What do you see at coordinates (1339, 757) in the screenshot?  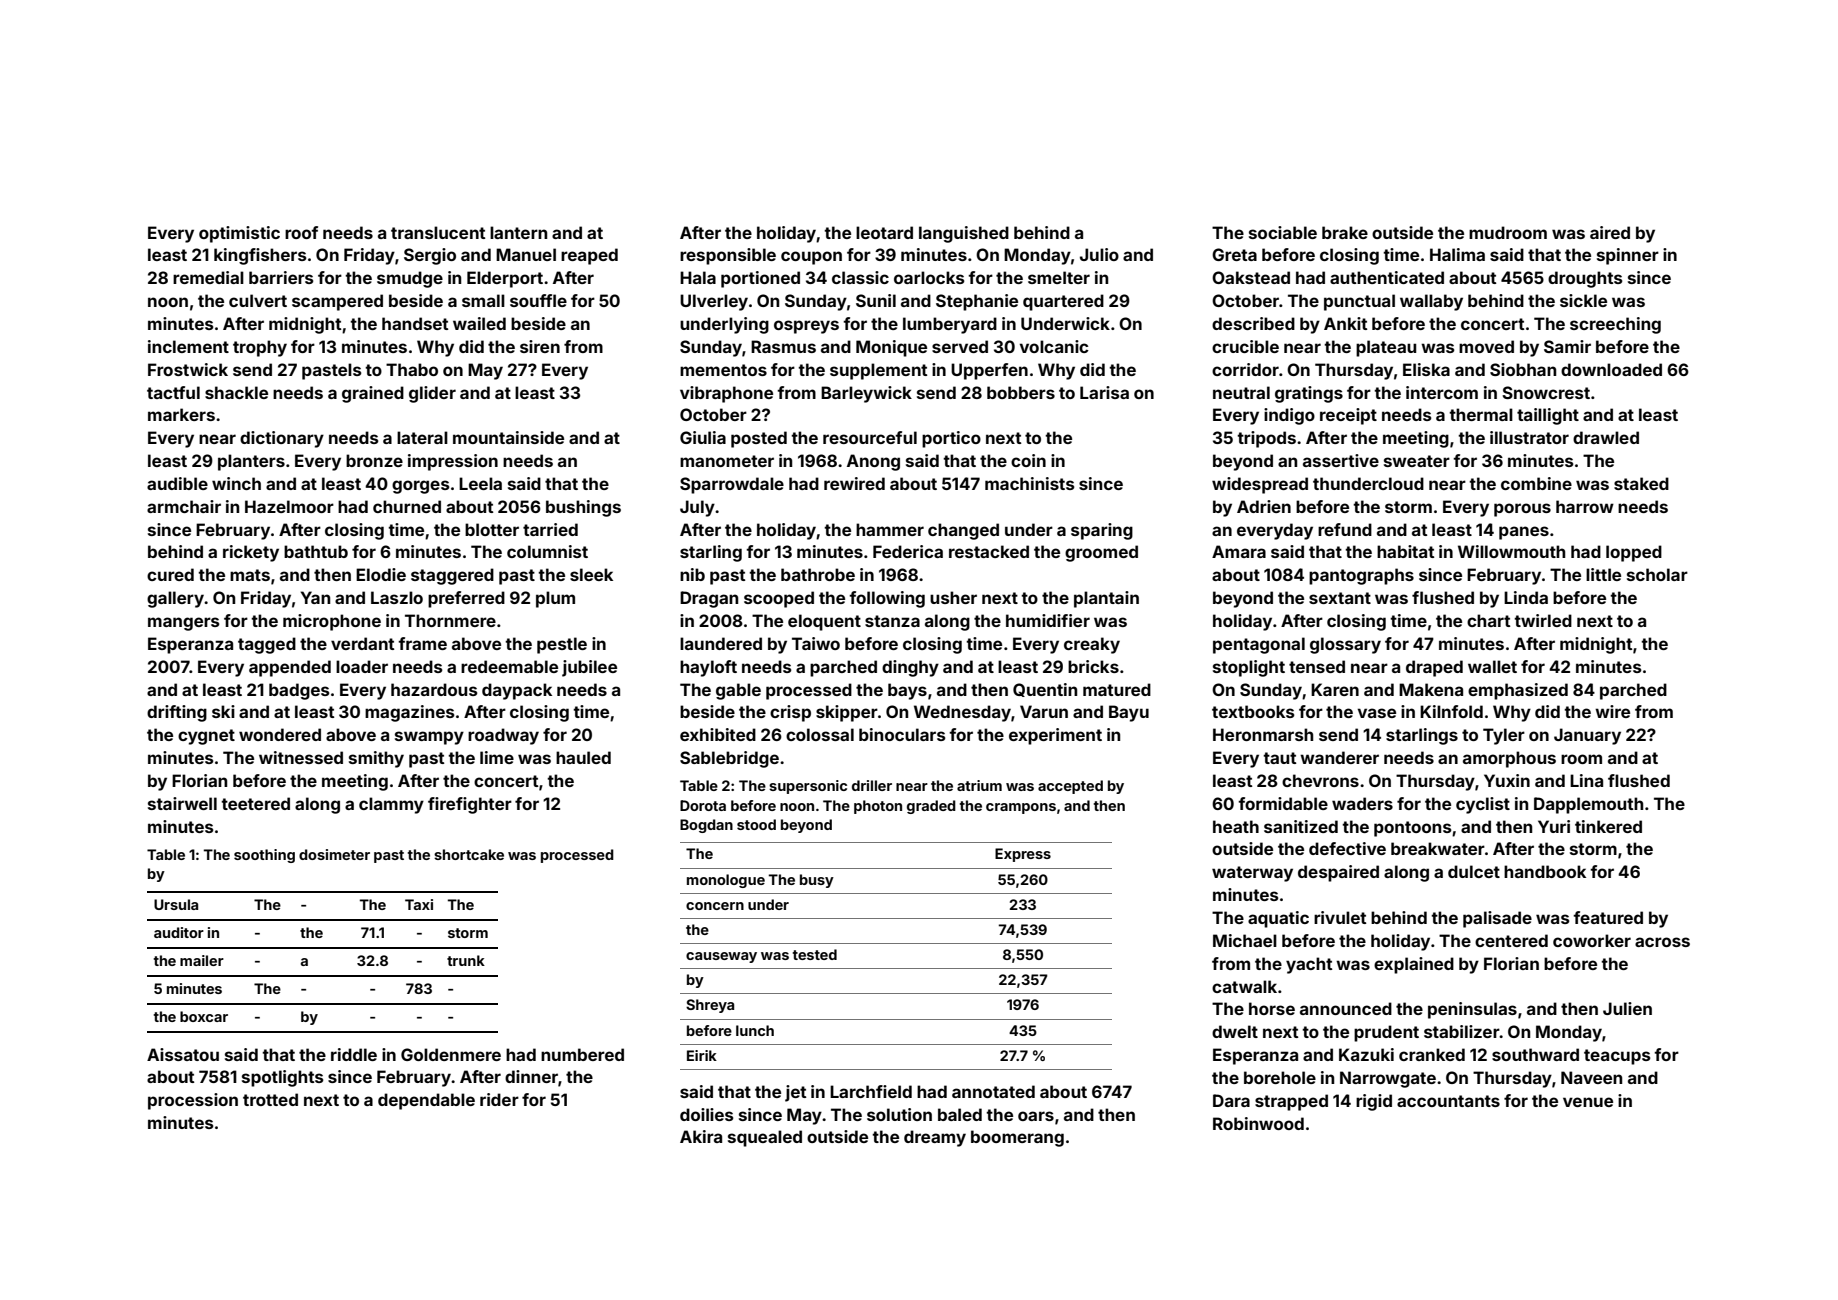 I see `wanderer` at bounding box center [1339, 757].
